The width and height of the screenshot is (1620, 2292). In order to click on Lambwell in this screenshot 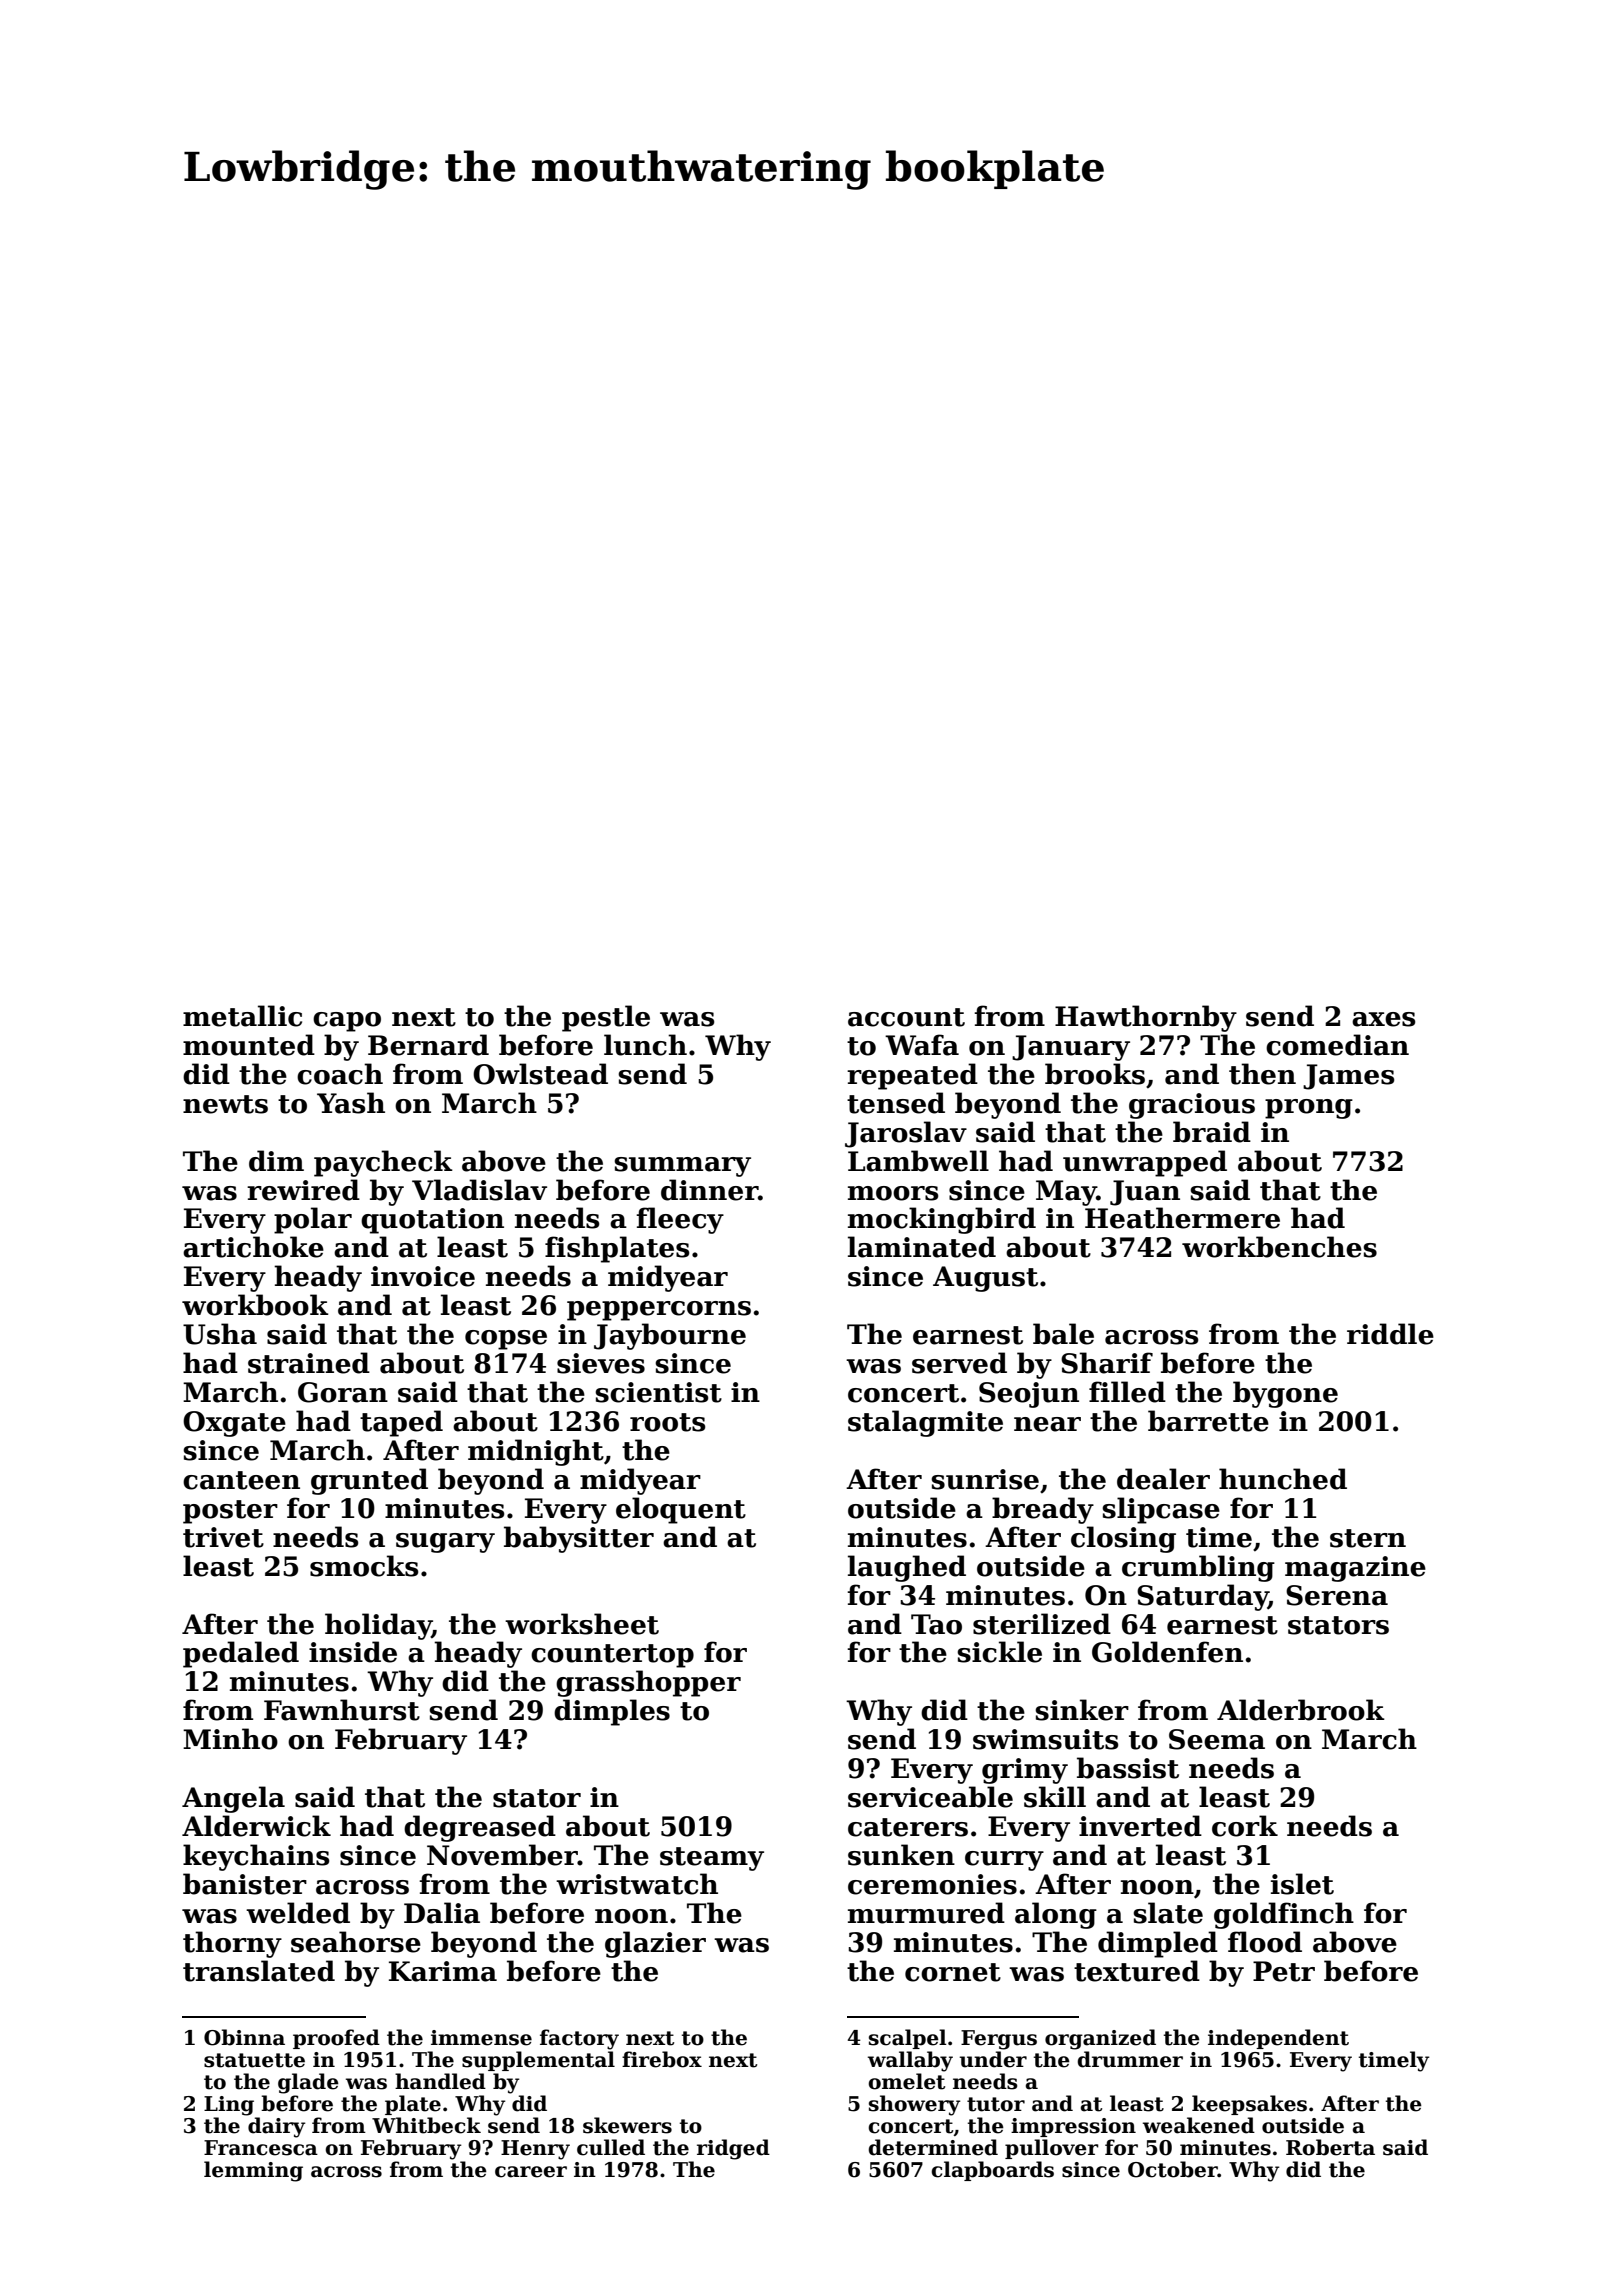, I will do `click(918, 1161)`.
